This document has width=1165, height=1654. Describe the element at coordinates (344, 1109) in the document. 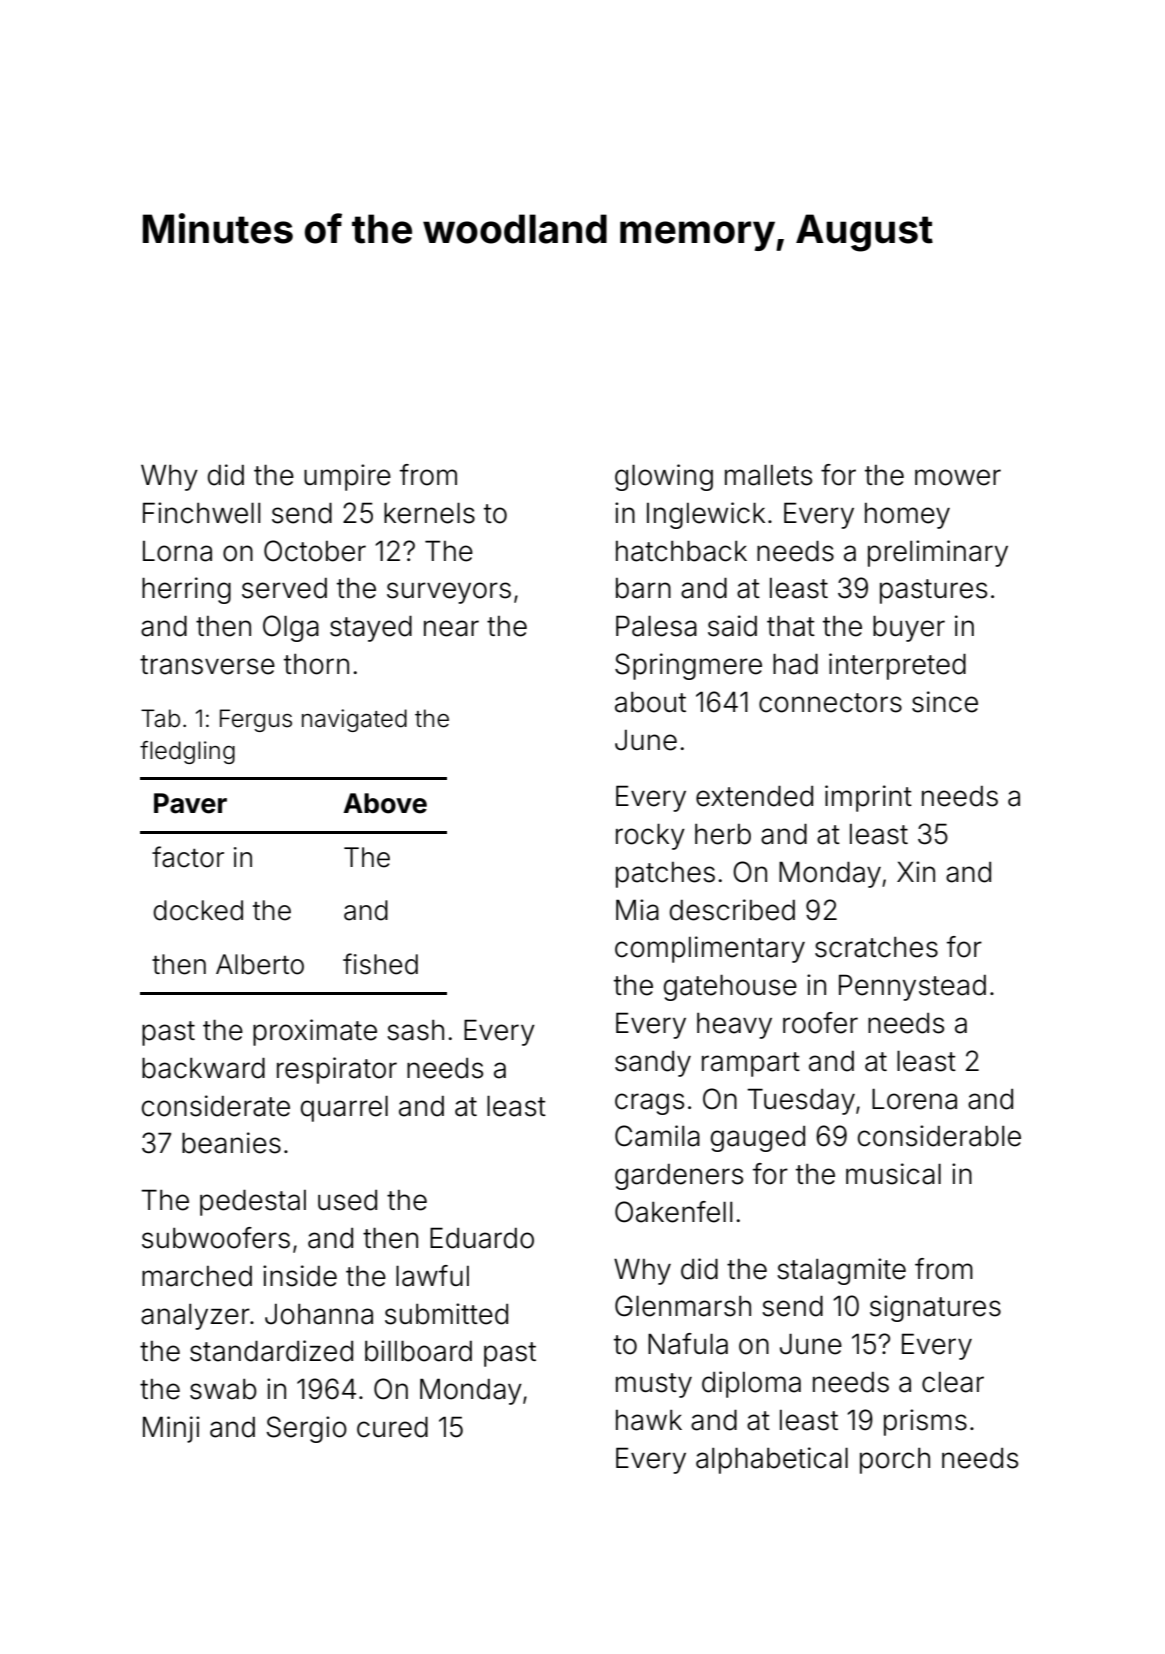

I see `quarrel` at that location.
